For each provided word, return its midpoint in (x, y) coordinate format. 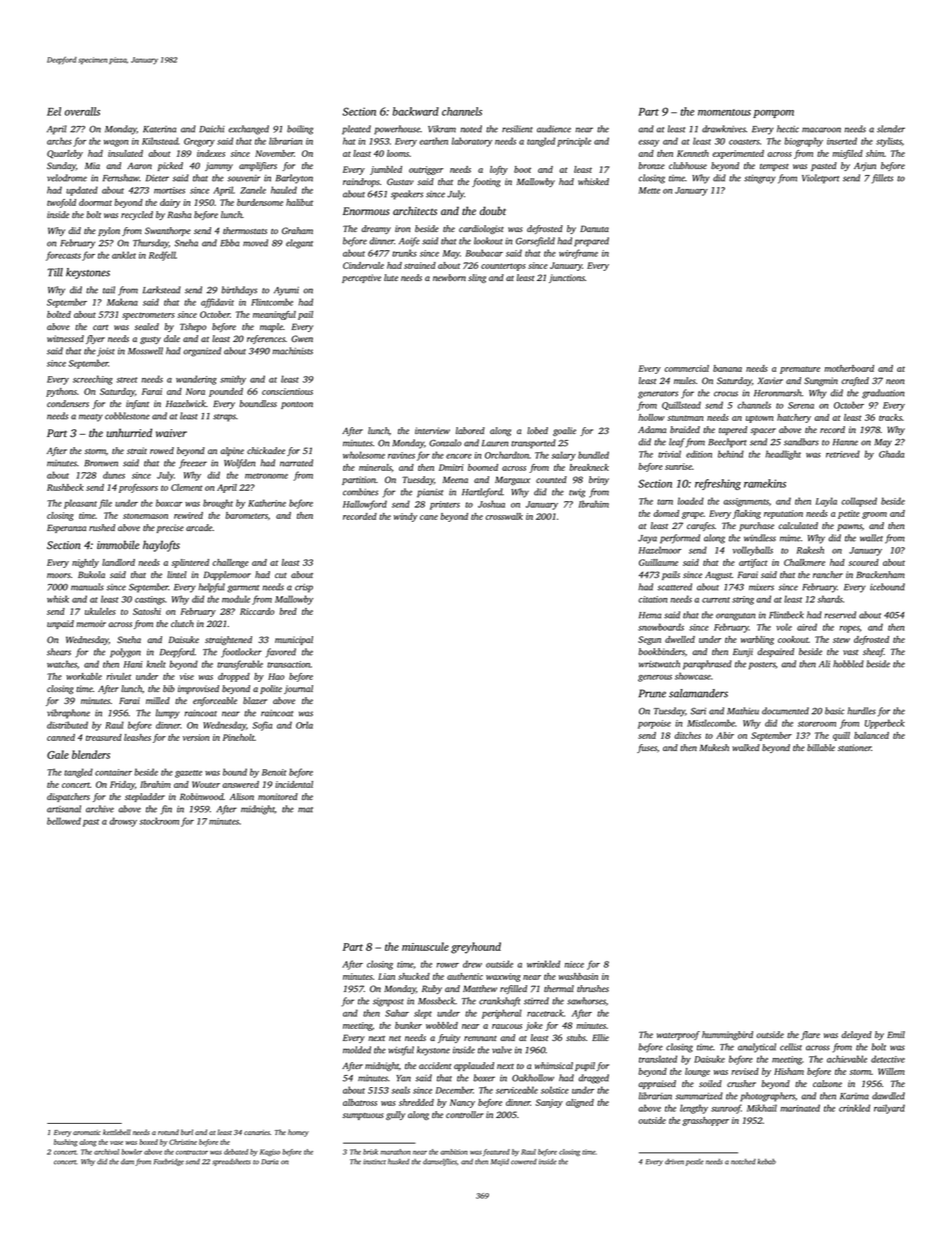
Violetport (820, 179)
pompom (773, 114)
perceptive (361, 278)
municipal (294, 640)
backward (416, 111)
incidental (294, 784)
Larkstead (162, 290)
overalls (82, 111)
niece (574, 964)
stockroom (159, 821)
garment (243, 589)
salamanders (698, 693)
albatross (360, 1102)
